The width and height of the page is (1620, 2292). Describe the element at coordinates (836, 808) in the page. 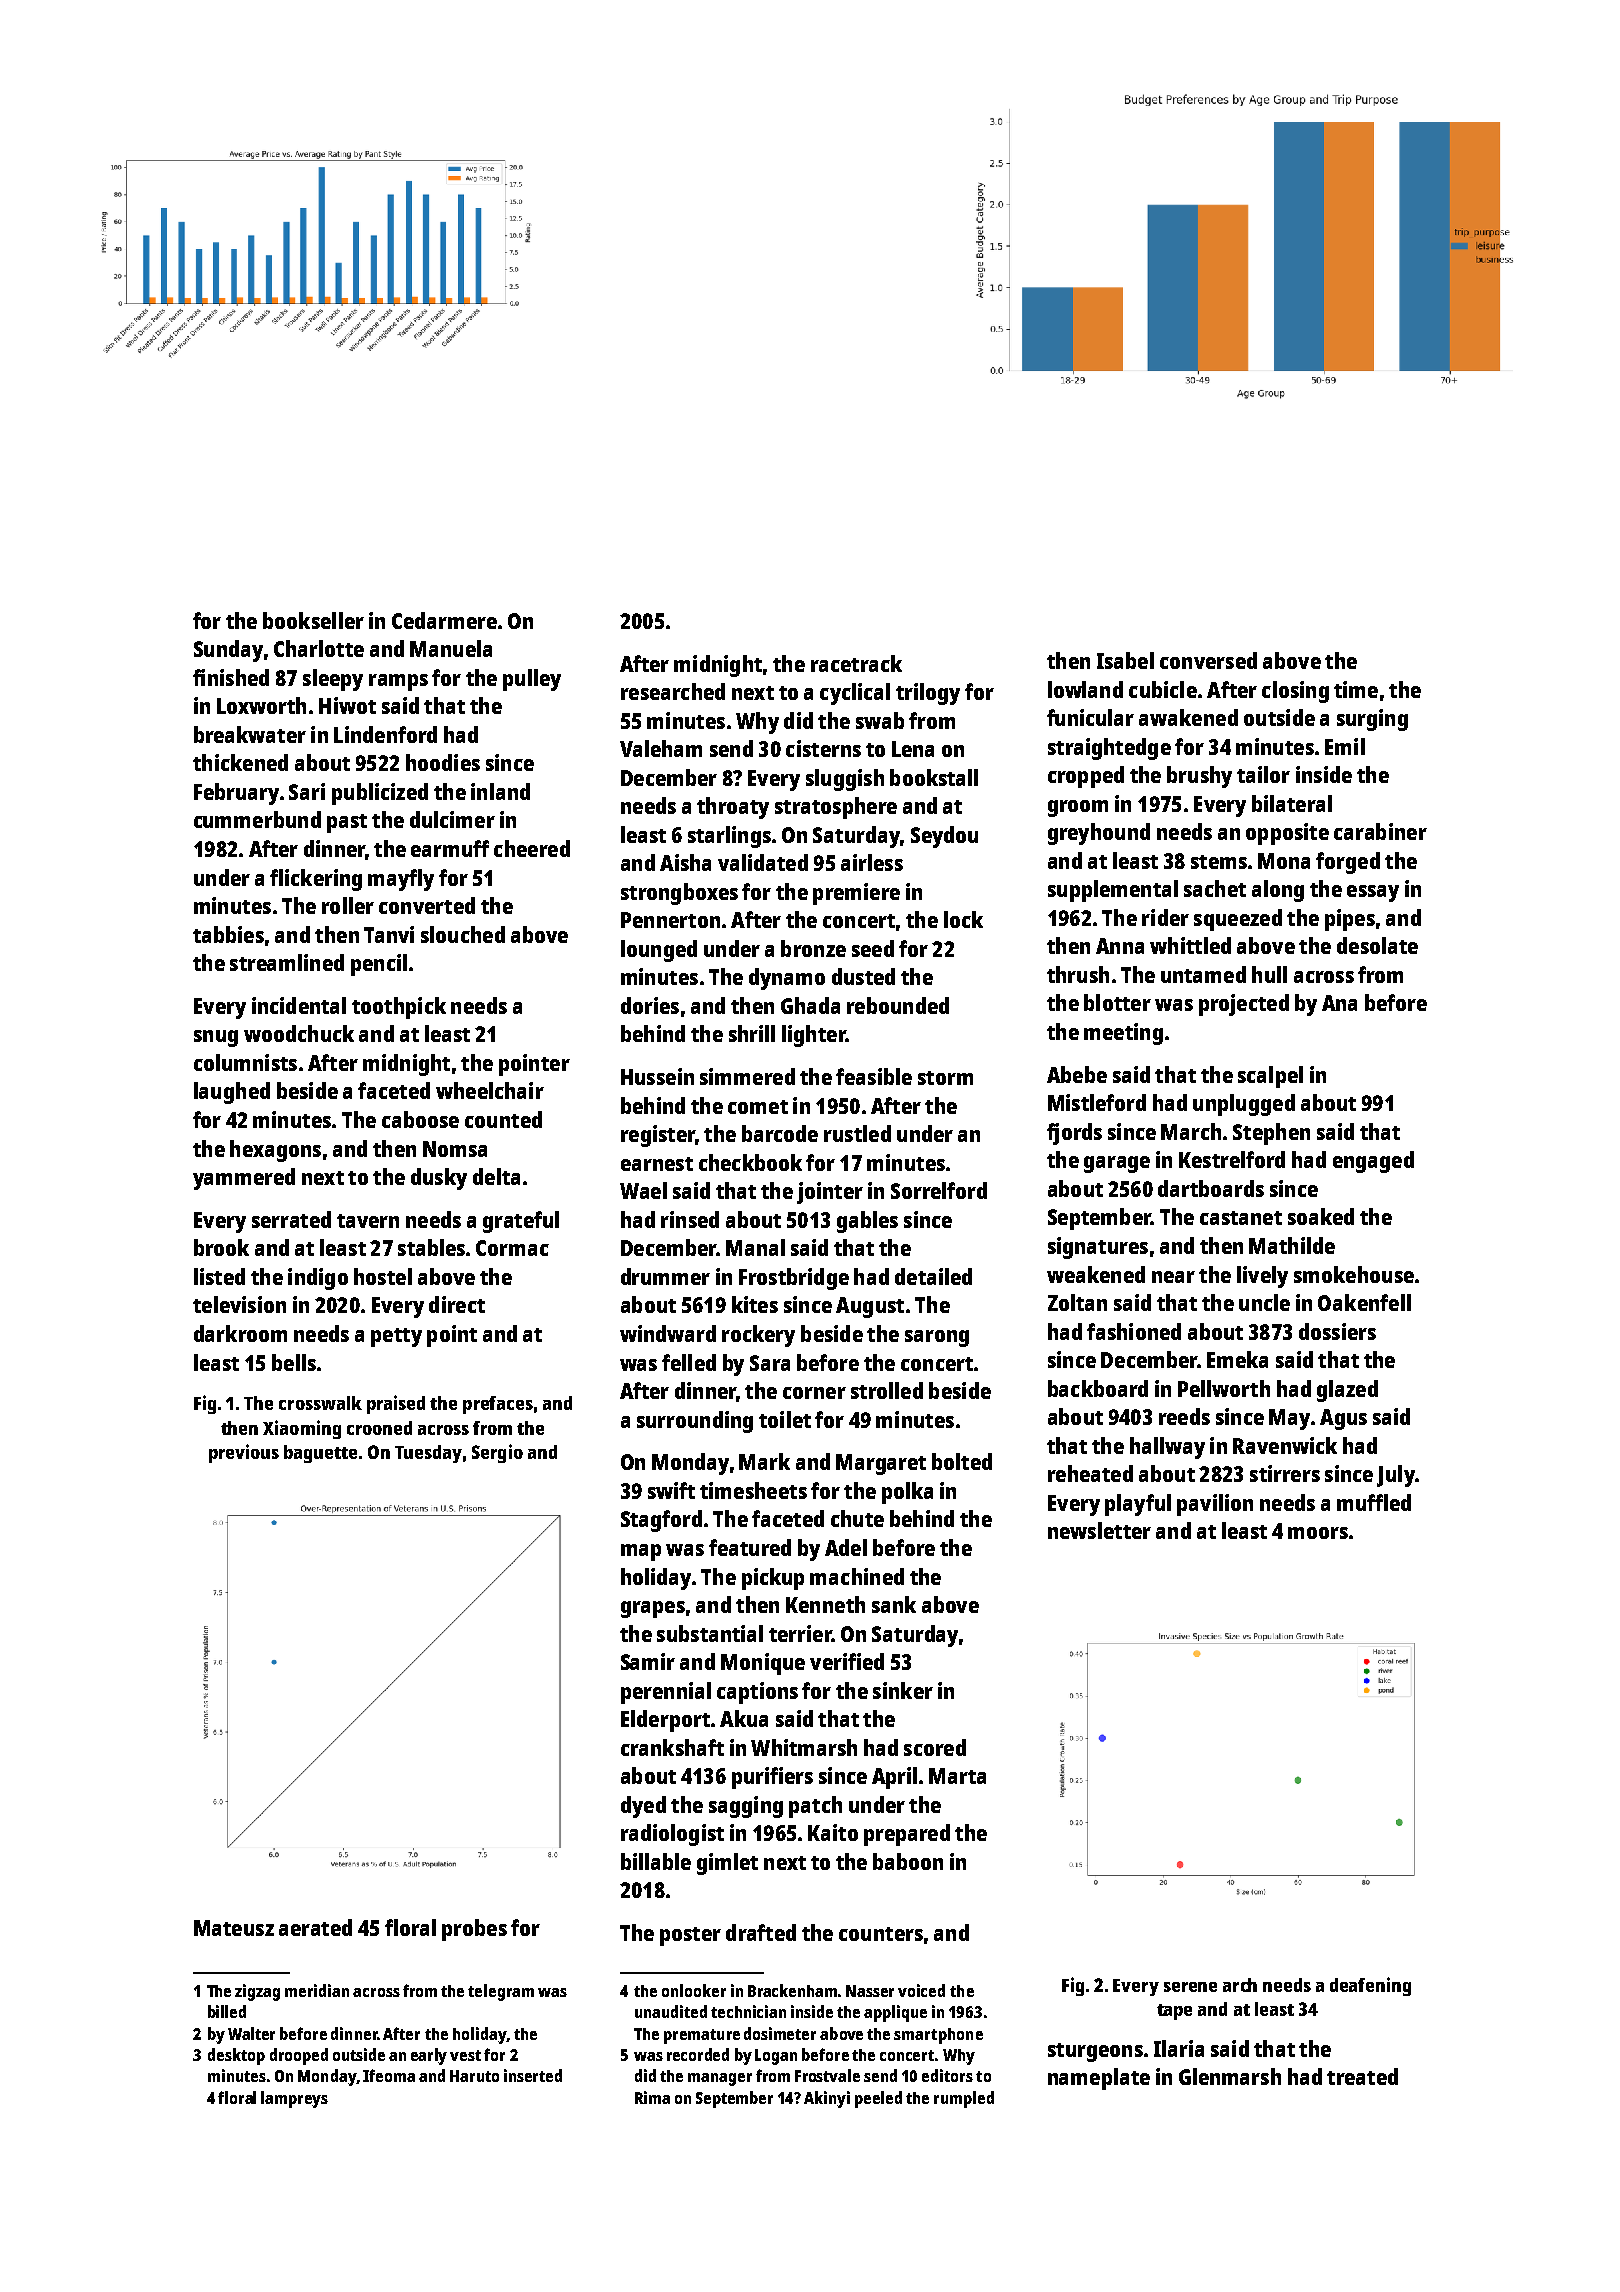

I see `stratosphere` at that location.
